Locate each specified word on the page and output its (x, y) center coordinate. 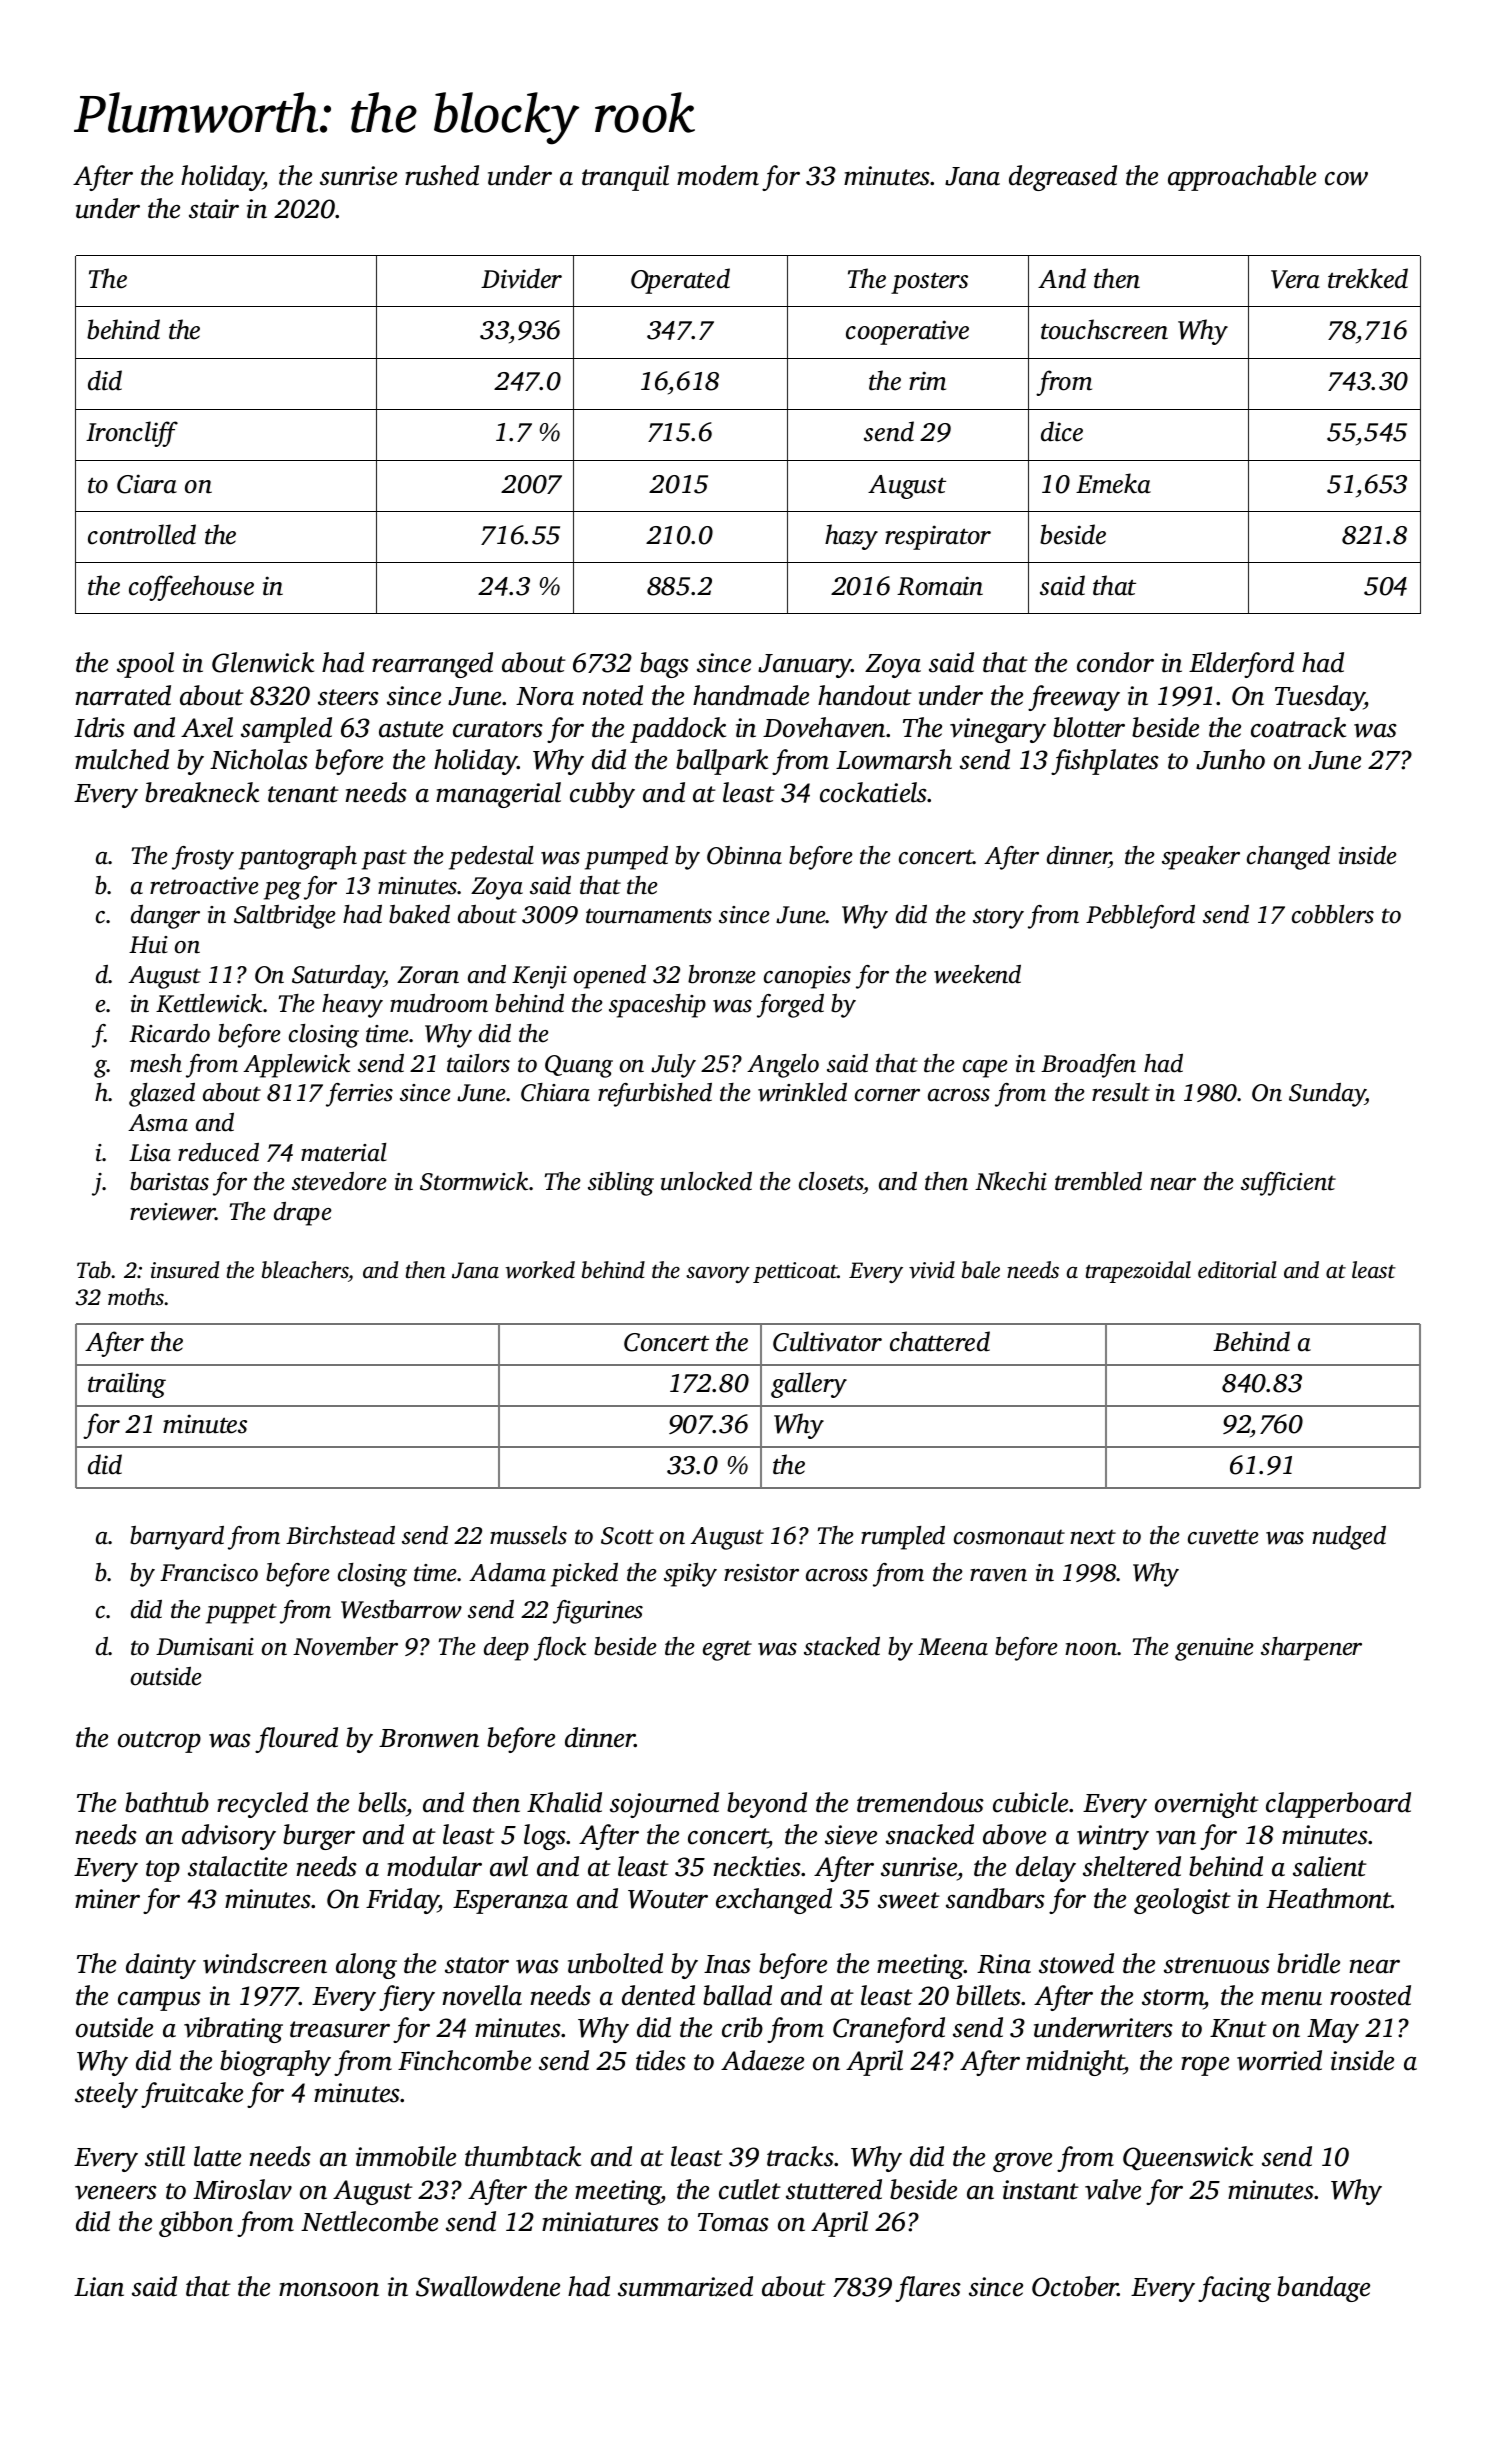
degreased (1063, 178)
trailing (127, 1385)
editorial (1237, 1270)
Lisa (150, 1153)
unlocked (706, 1181)
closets (831, 1181)
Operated (680, 281)
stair (214, 209)
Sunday (1327, 1095)
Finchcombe (464, 2060)
